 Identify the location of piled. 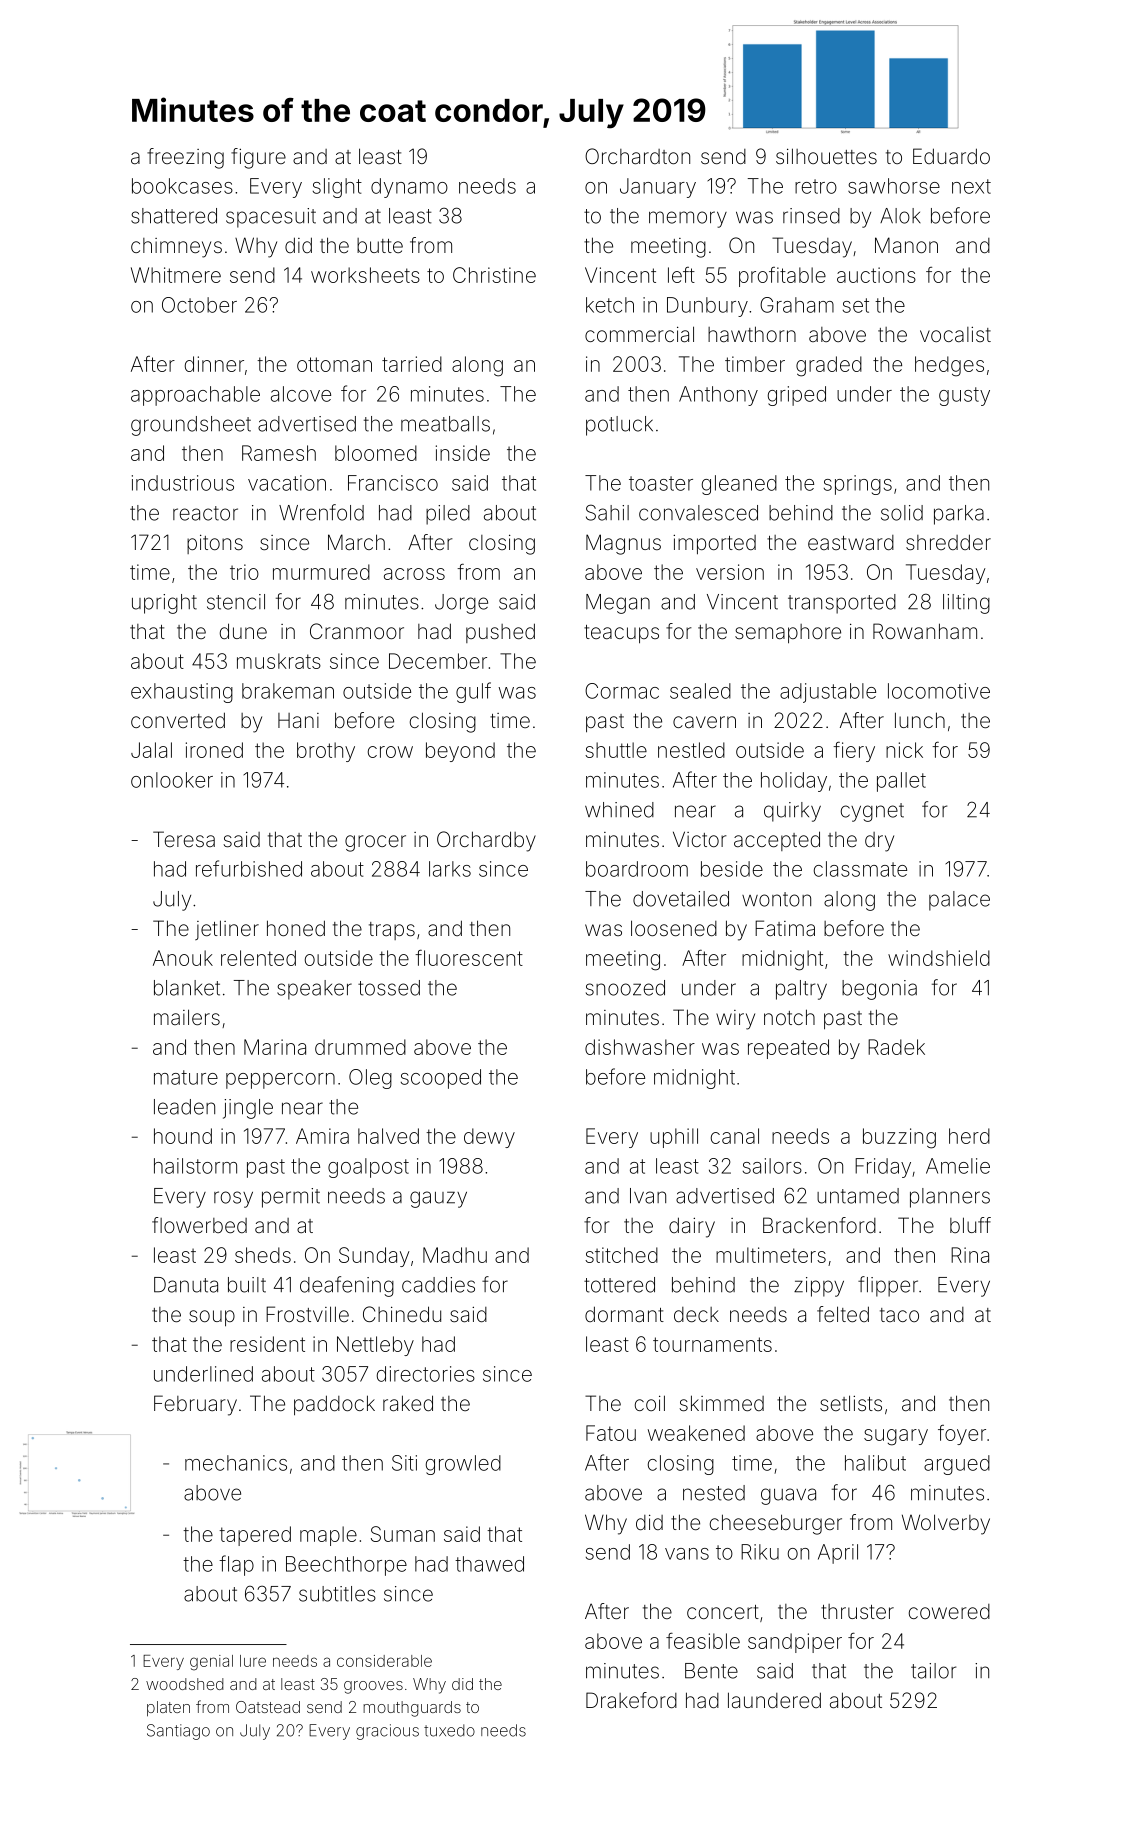
(448, 515).
